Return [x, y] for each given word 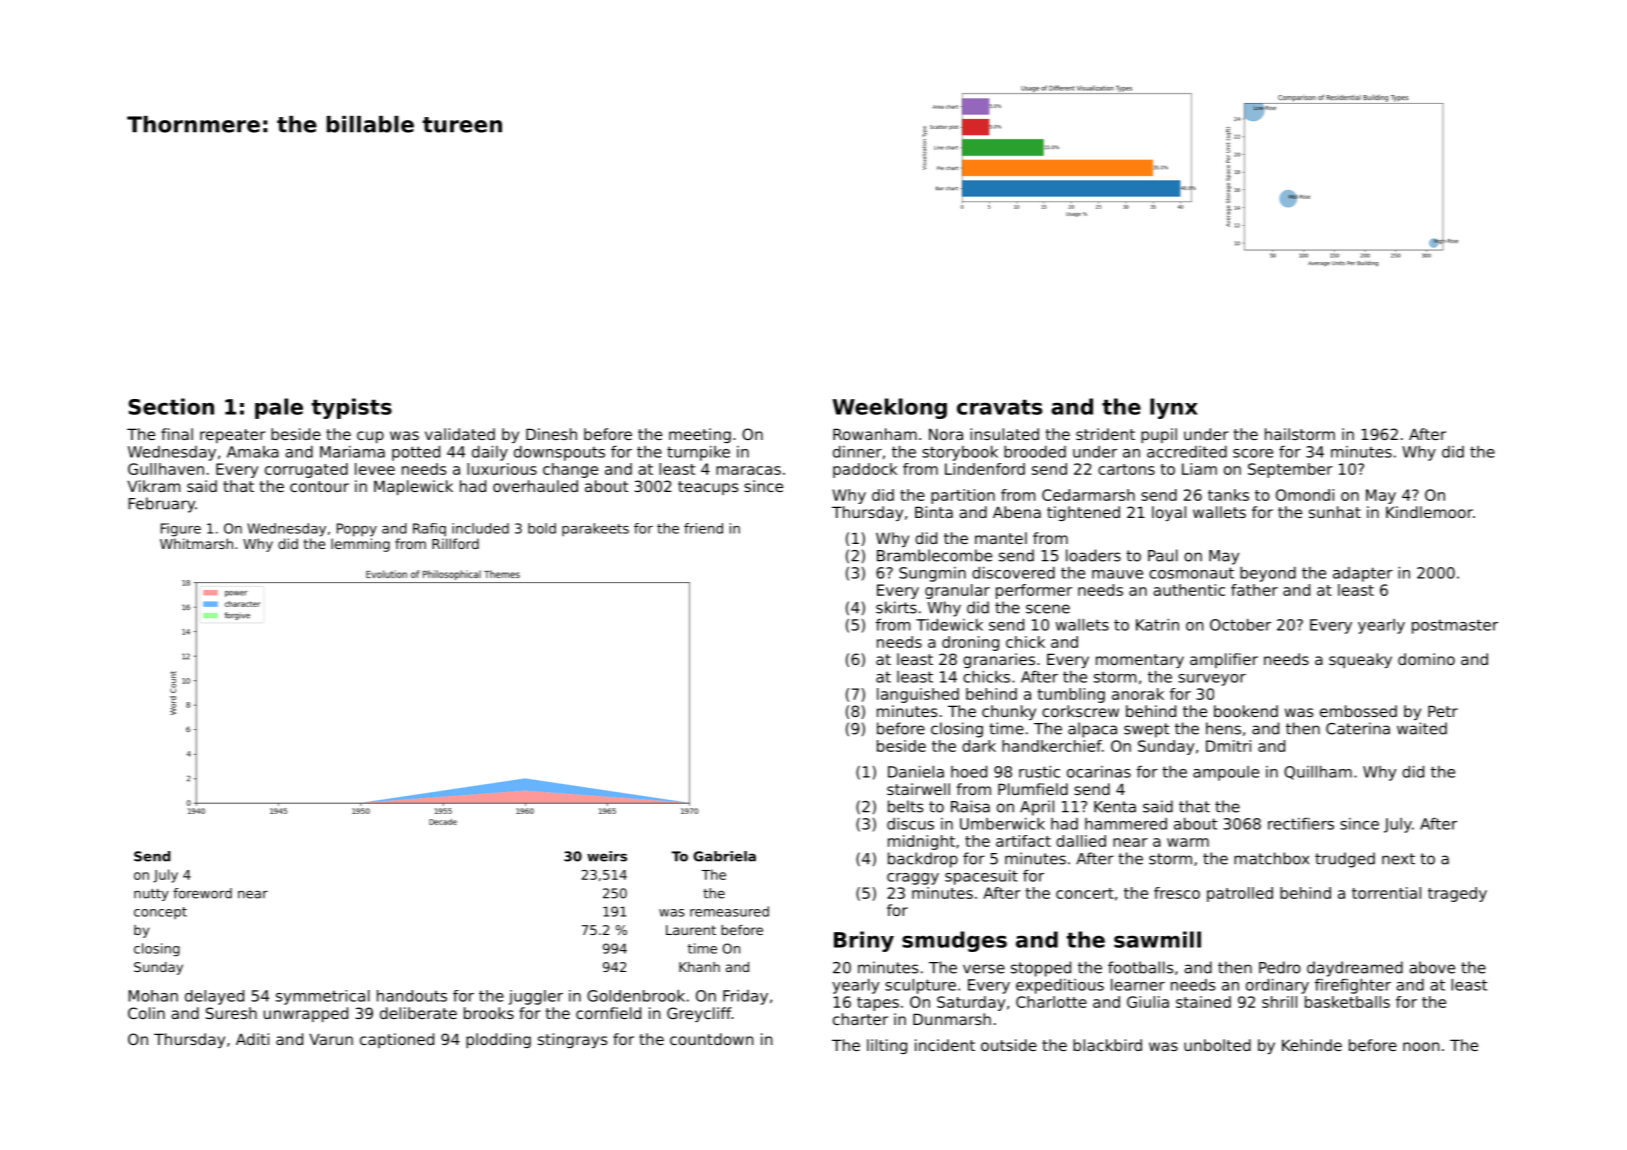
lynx [1174, 408]
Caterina [1358, 728]
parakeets [595, 530]
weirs [607, 856]
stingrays [572, 1040]
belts [905, 806]
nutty [151, 895]
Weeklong [890, 408]
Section [171, 406]
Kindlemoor [1429, 512]
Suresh [231, 1013]
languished [918, 695]
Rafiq [429, 530]
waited [1422, 728]
